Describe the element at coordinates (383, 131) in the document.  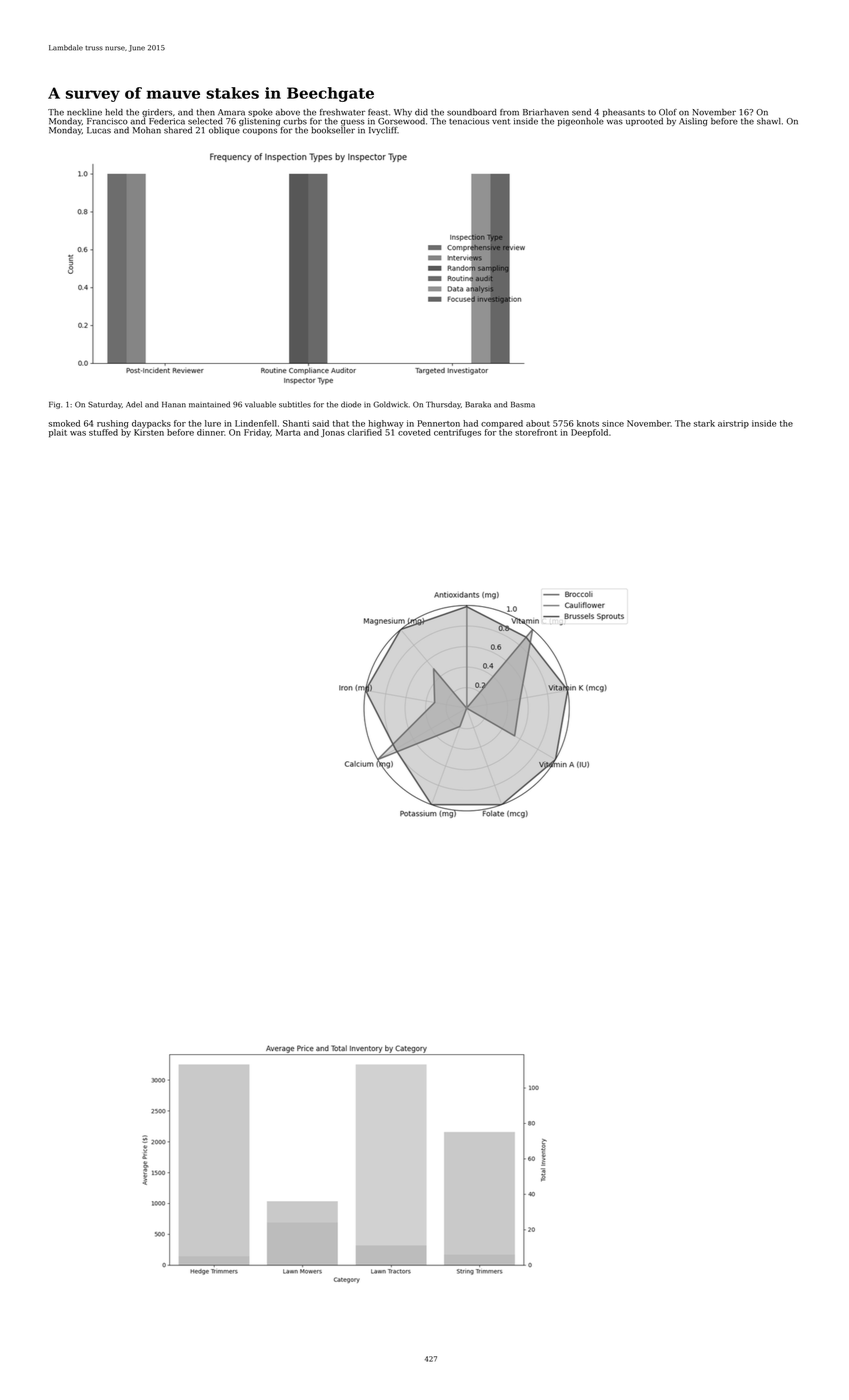
I see `Ivycliff` at that location.
